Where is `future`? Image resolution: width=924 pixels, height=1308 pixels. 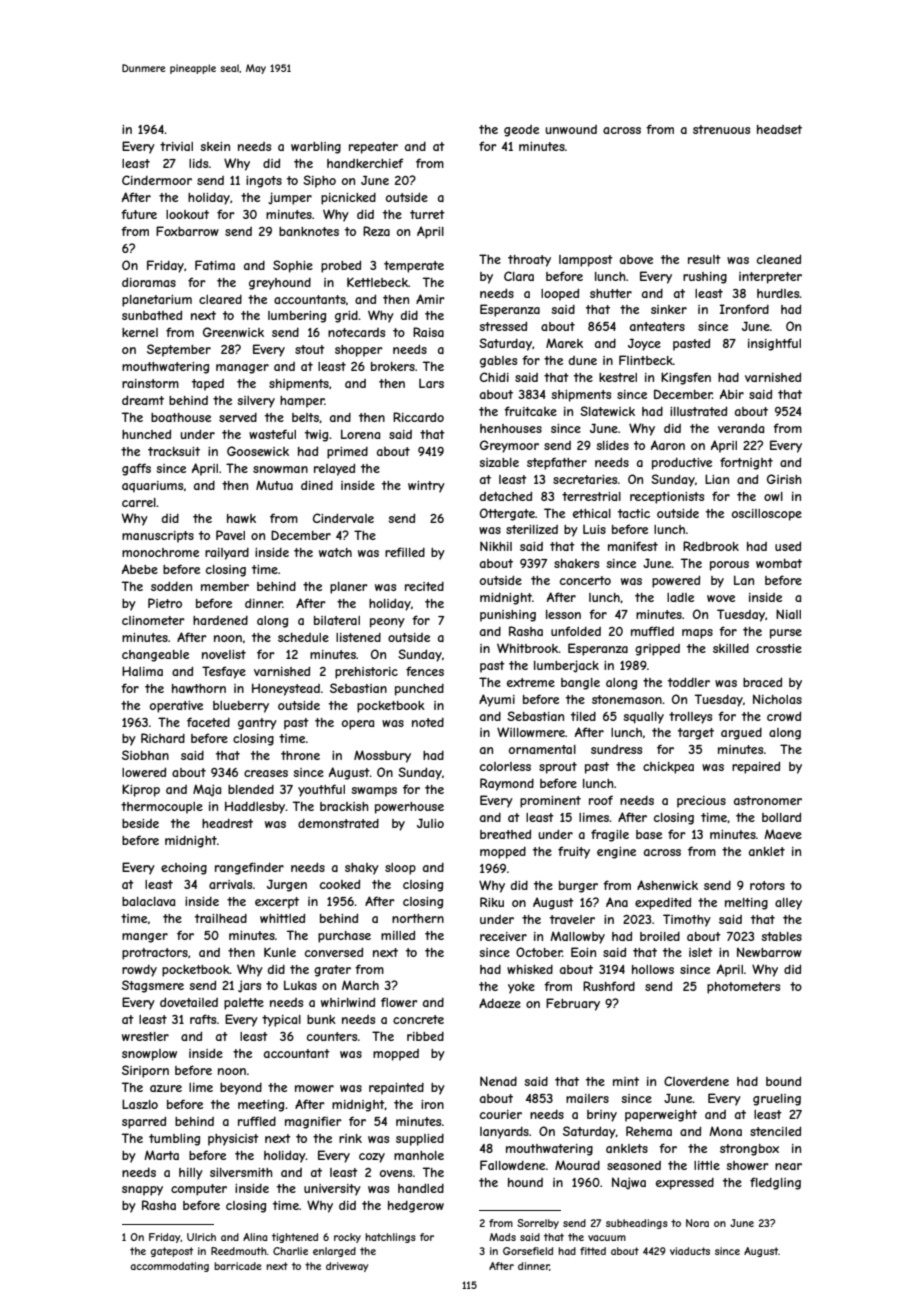 future is located at coordinates (139, 214).
